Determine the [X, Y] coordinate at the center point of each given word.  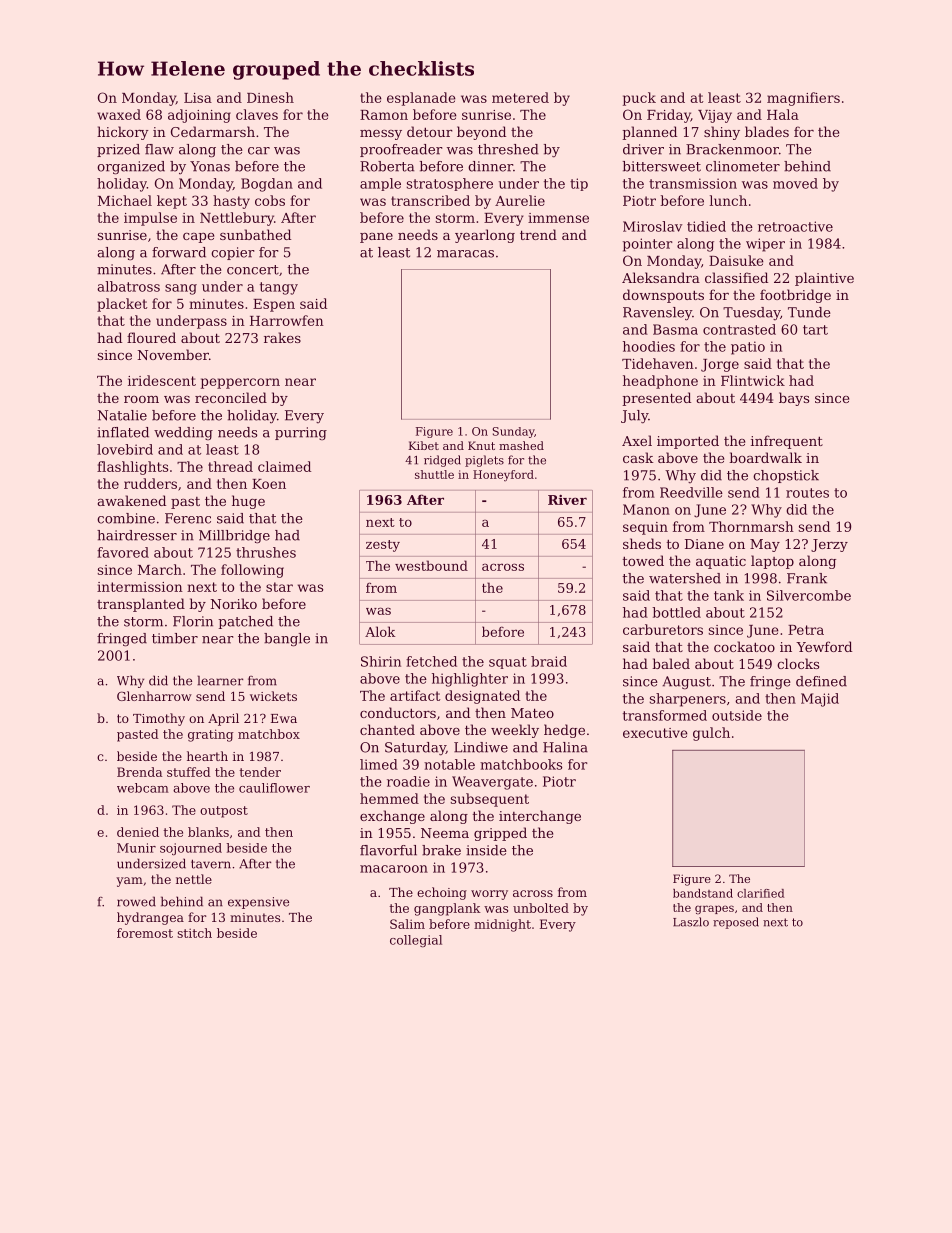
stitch [194, 933]
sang [181, 289]
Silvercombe [809, 595]
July [634, 417]
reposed [736, 923]
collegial [416, 941]
